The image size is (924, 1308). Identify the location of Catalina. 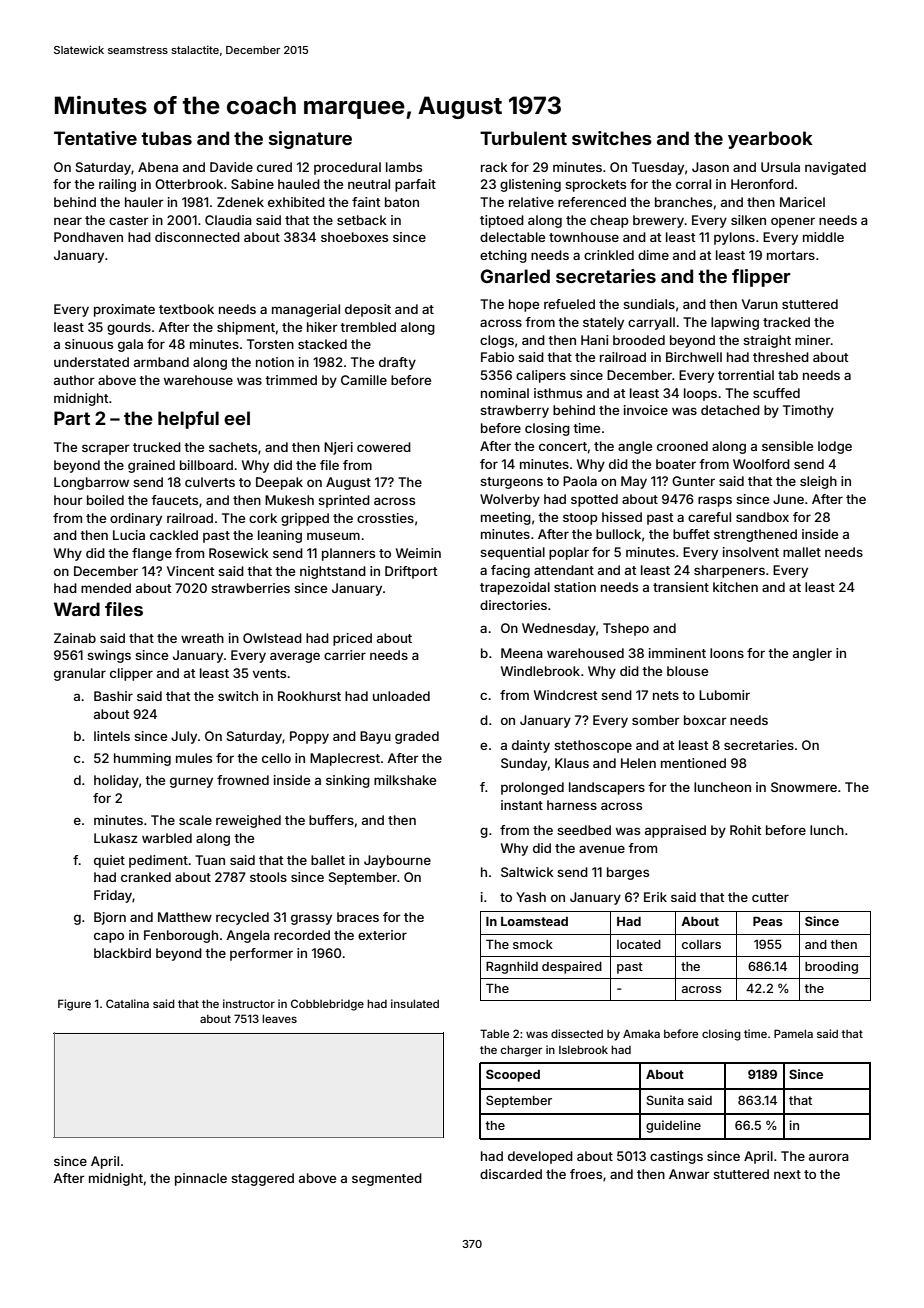
(127, 1003).
